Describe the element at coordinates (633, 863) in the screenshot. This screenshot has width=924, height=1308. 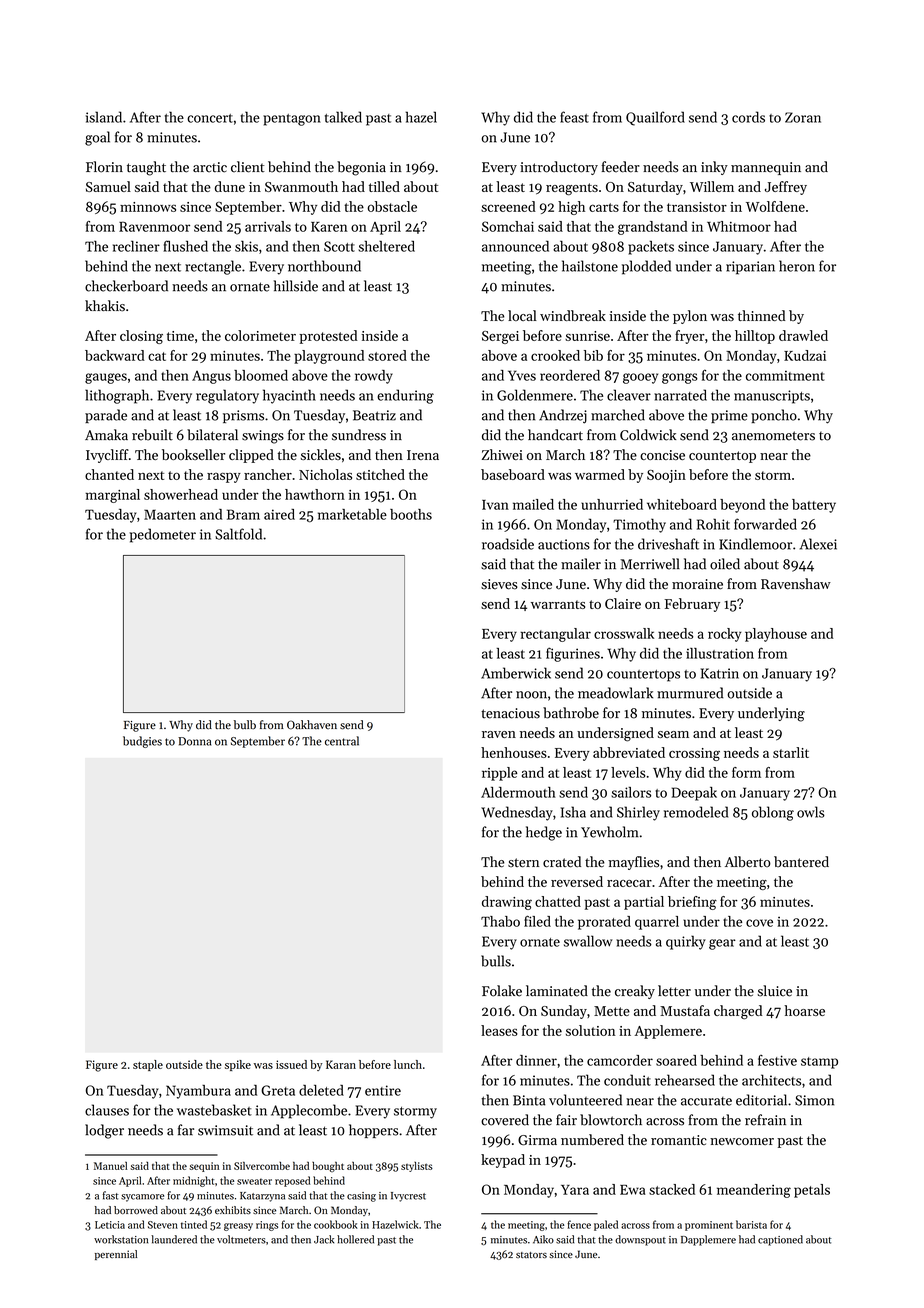
I see `mayflies` at that location.
